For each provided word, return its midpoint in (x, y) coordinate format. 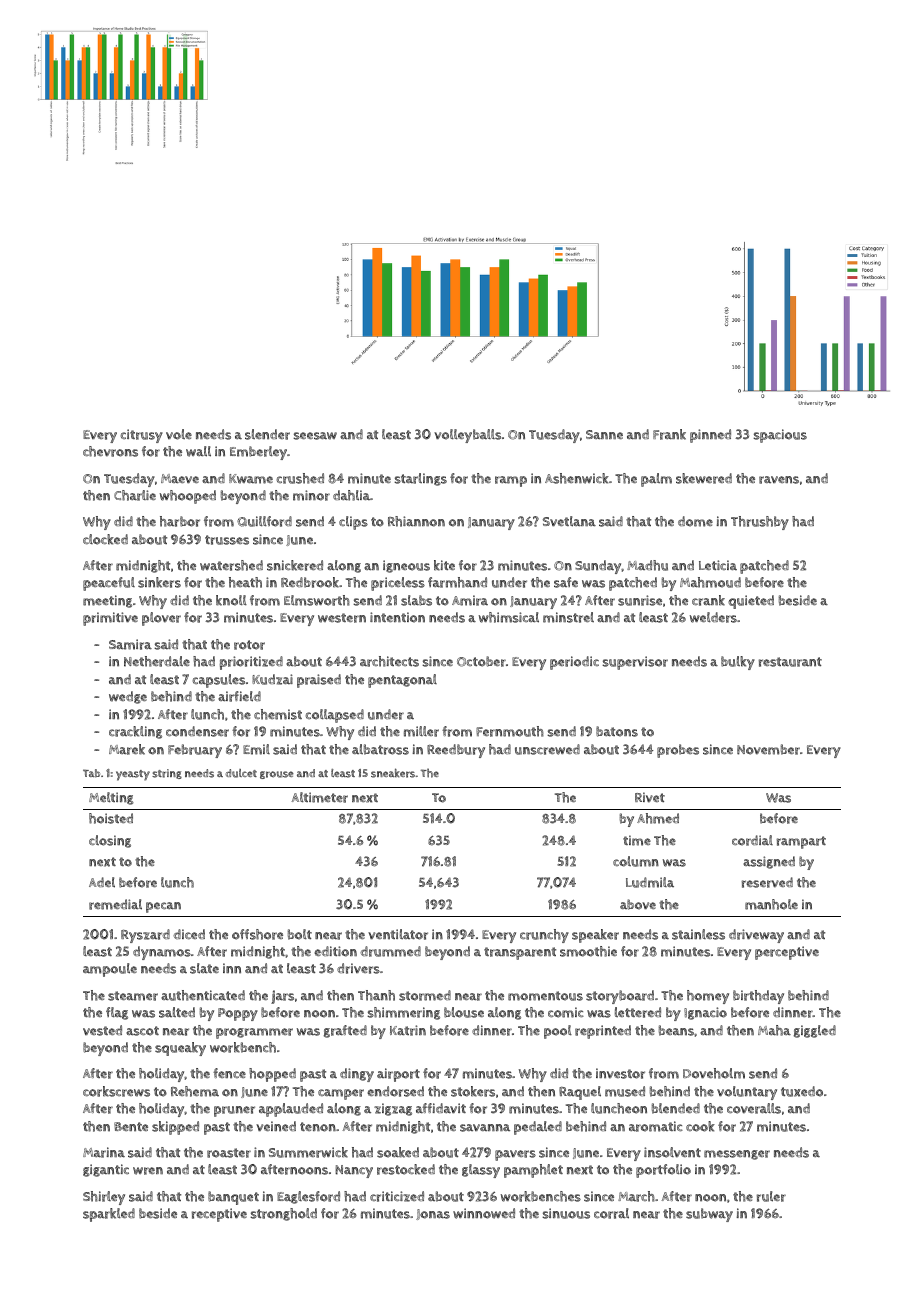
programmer (254, 1033)
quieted (751, 602)
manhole (771, 904)
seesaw (315, 436)
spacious (780, 436)
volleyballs (467, 436)
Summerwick (308, 1152)
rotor (249, 645)
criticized (397, 1196)
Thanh (376, 995)
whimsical (509, 617)
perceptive (787, 953)
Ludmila (650, 882)
